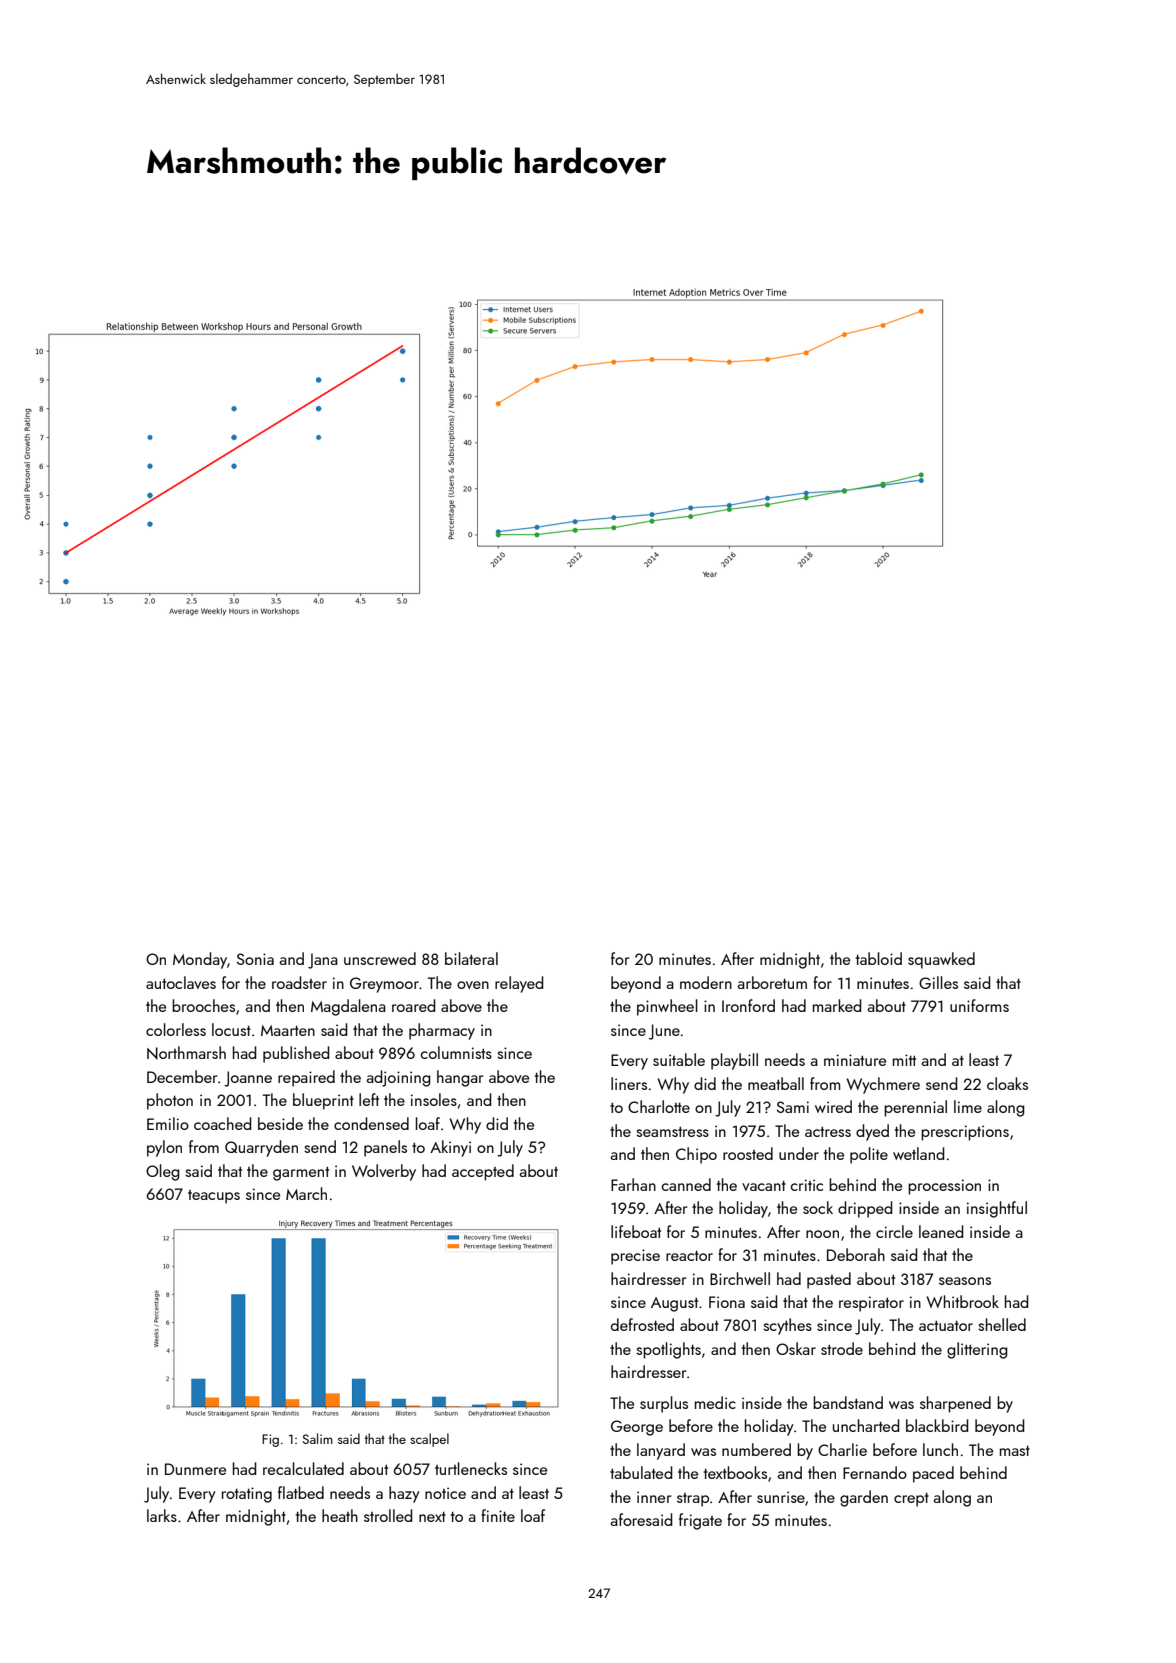 The width and height of the image is (1176, 1663). I want to click on precise, so click(635, 1257).
